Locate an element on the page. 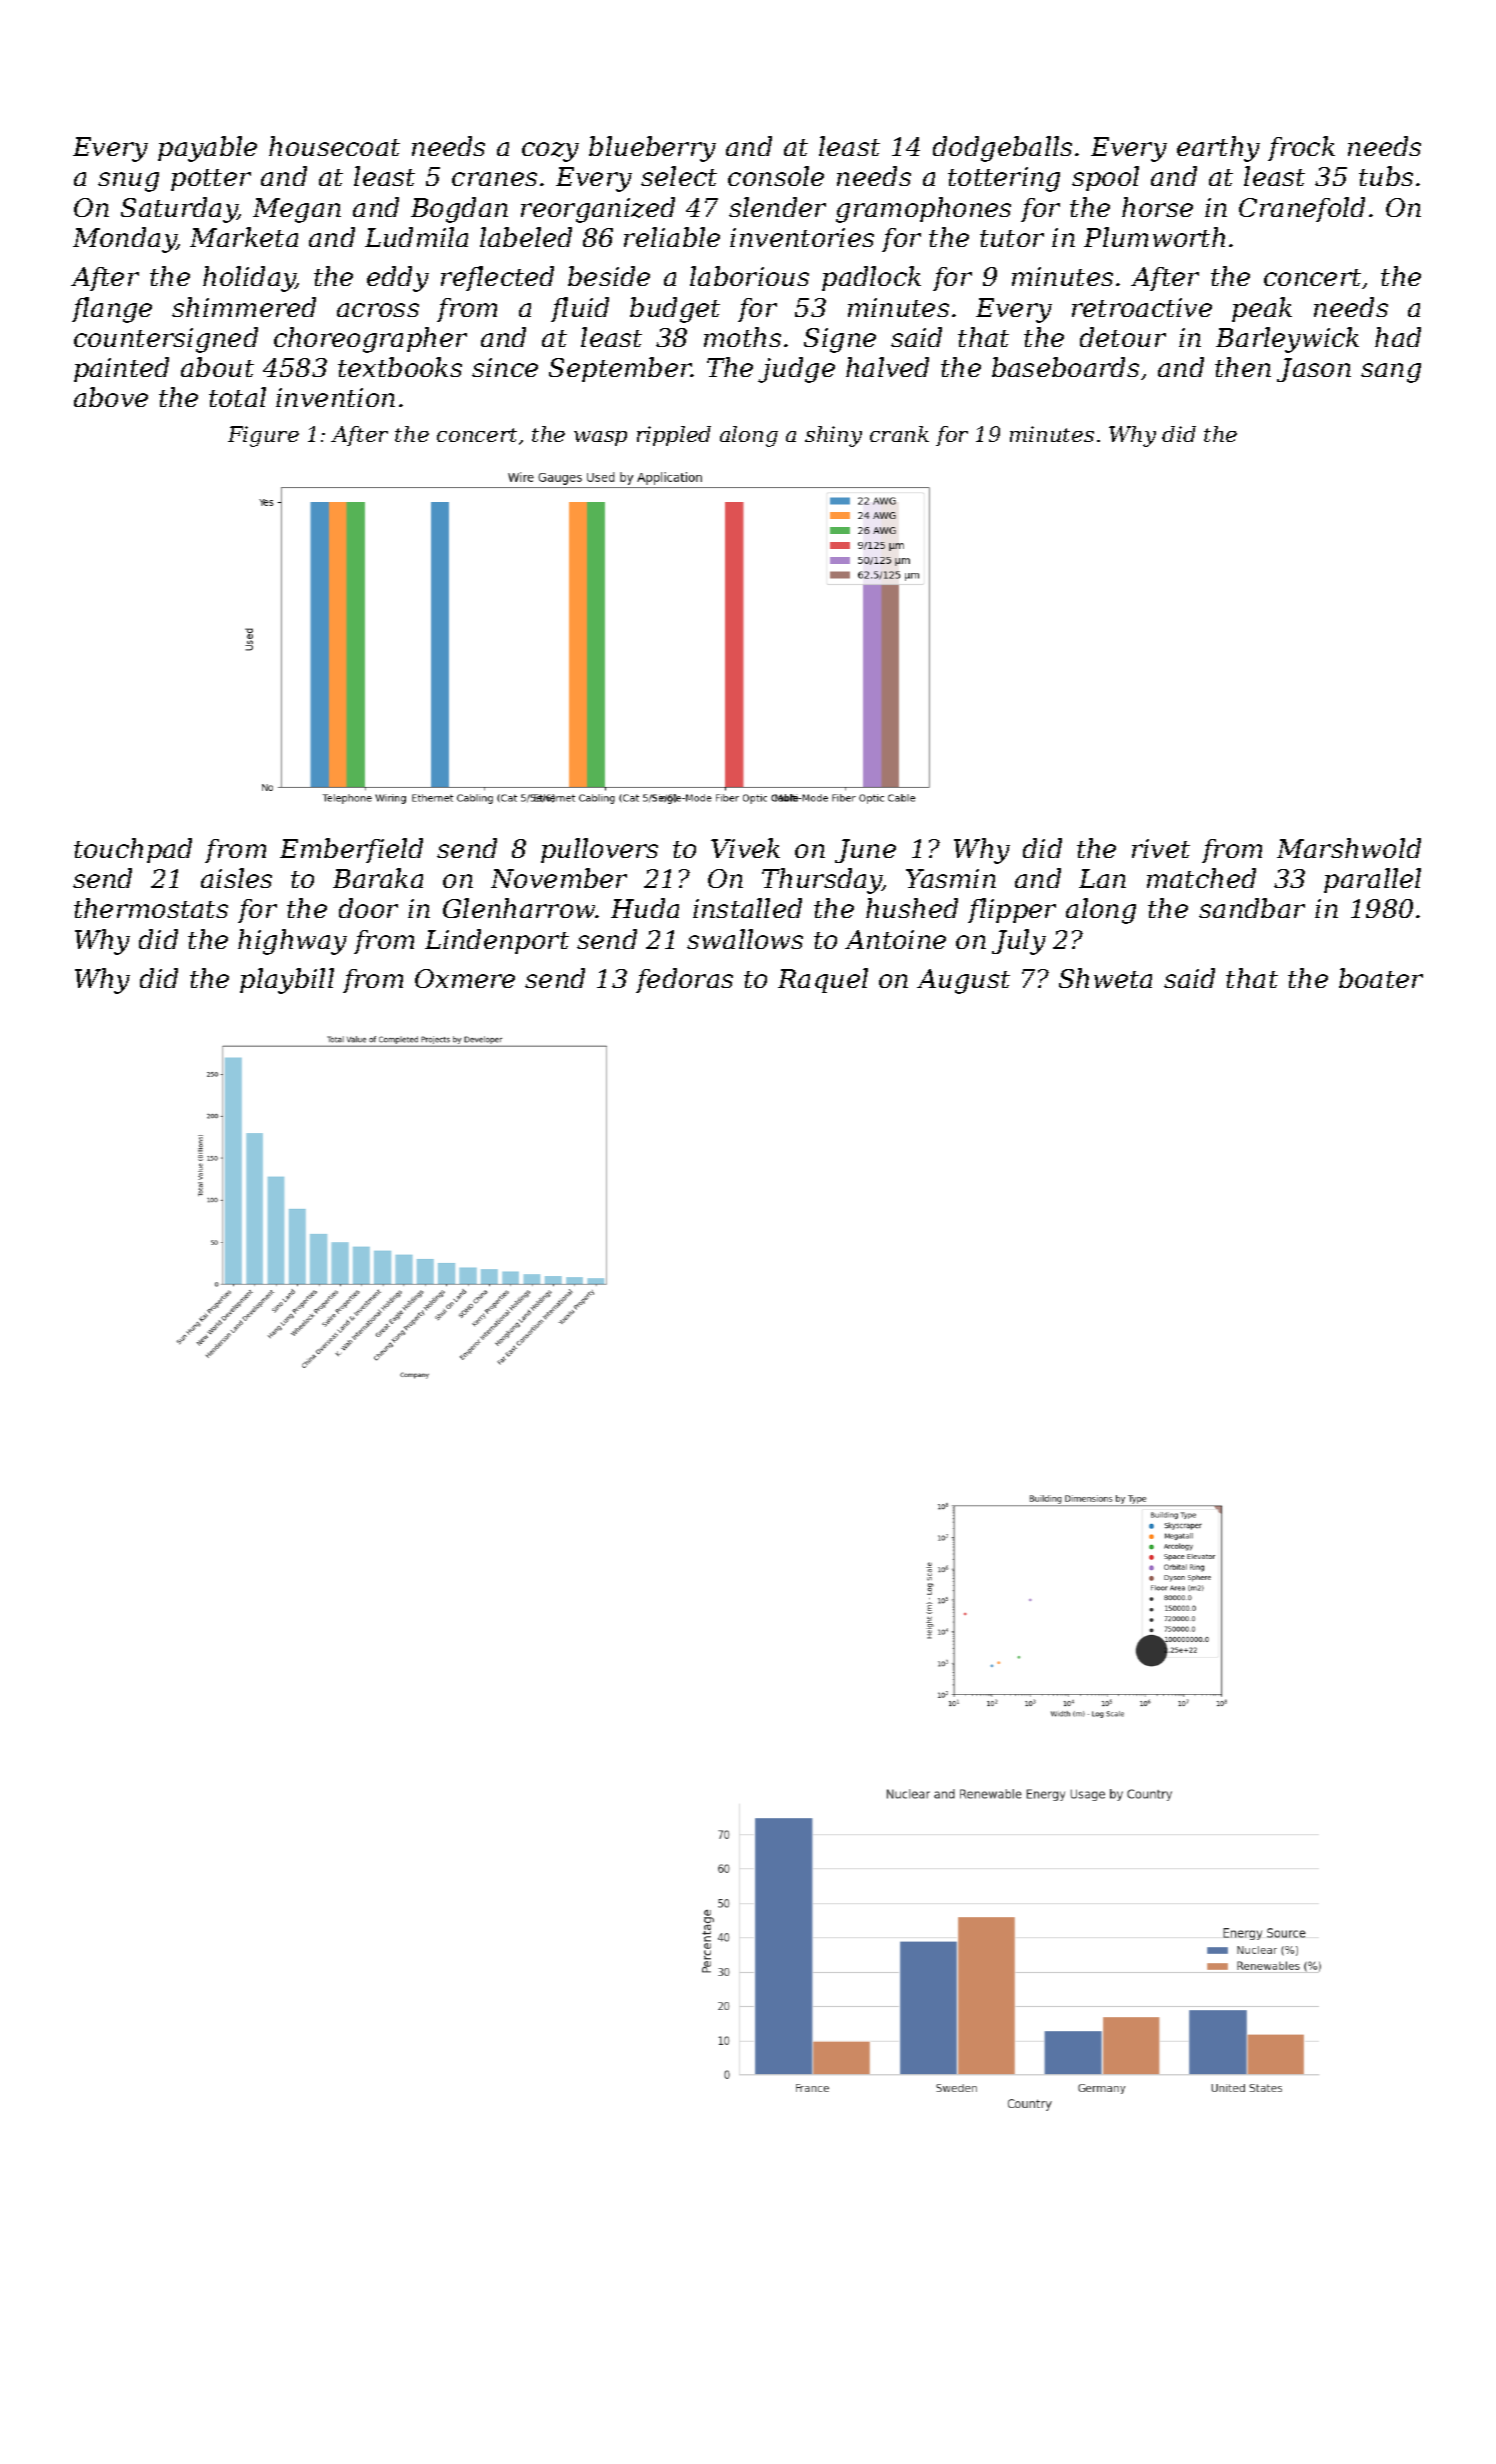 Image resolution: width=1496 pixels, height=2464 pixels. earthy is located at coordinates (1218, 149).
